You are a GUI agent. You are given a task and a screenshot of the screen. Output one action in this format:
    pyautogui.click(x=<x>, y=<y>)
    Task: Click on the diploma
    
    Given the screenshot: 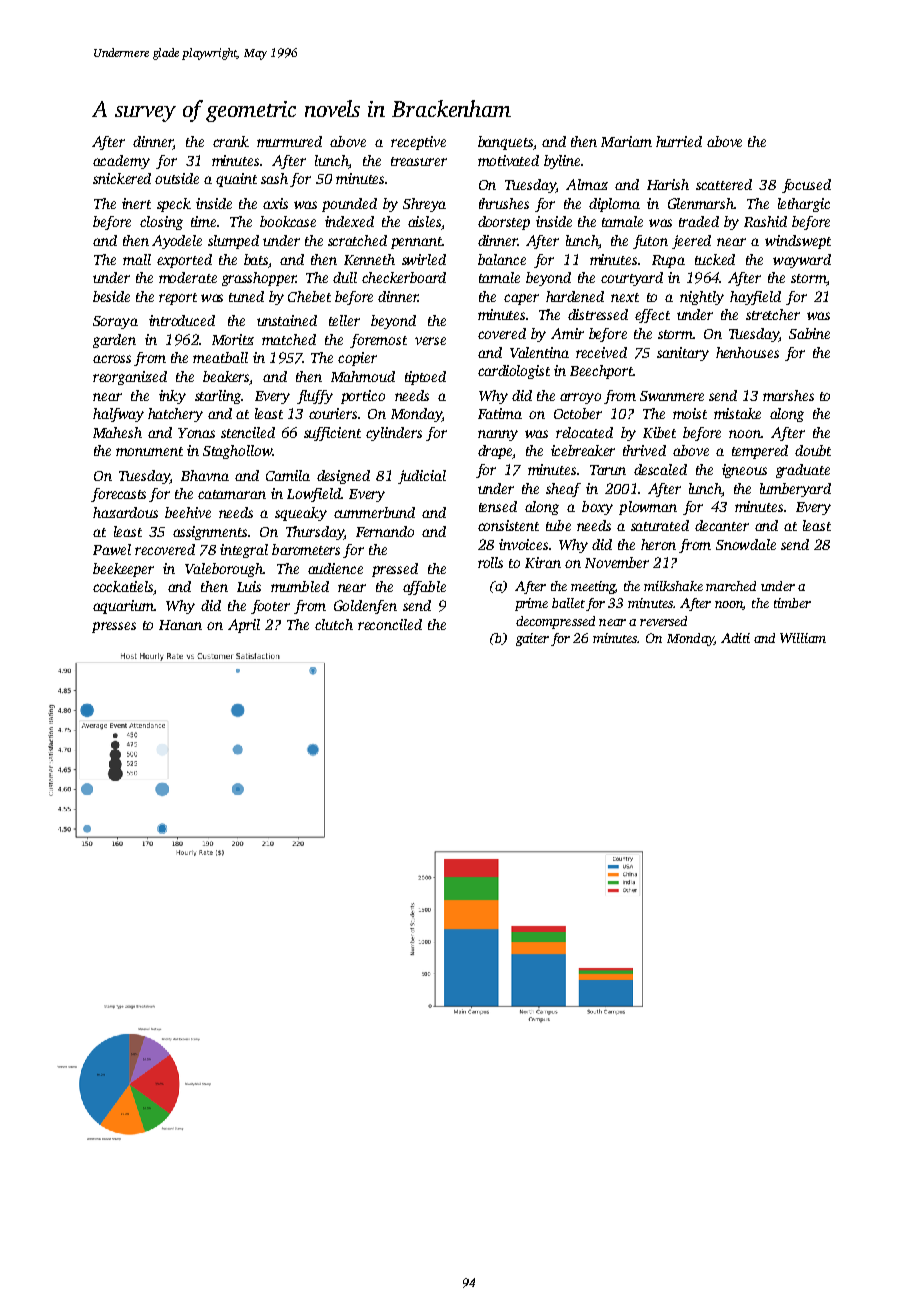 What is the action you would take?
    pyautogui.click(x=614, y=205)
